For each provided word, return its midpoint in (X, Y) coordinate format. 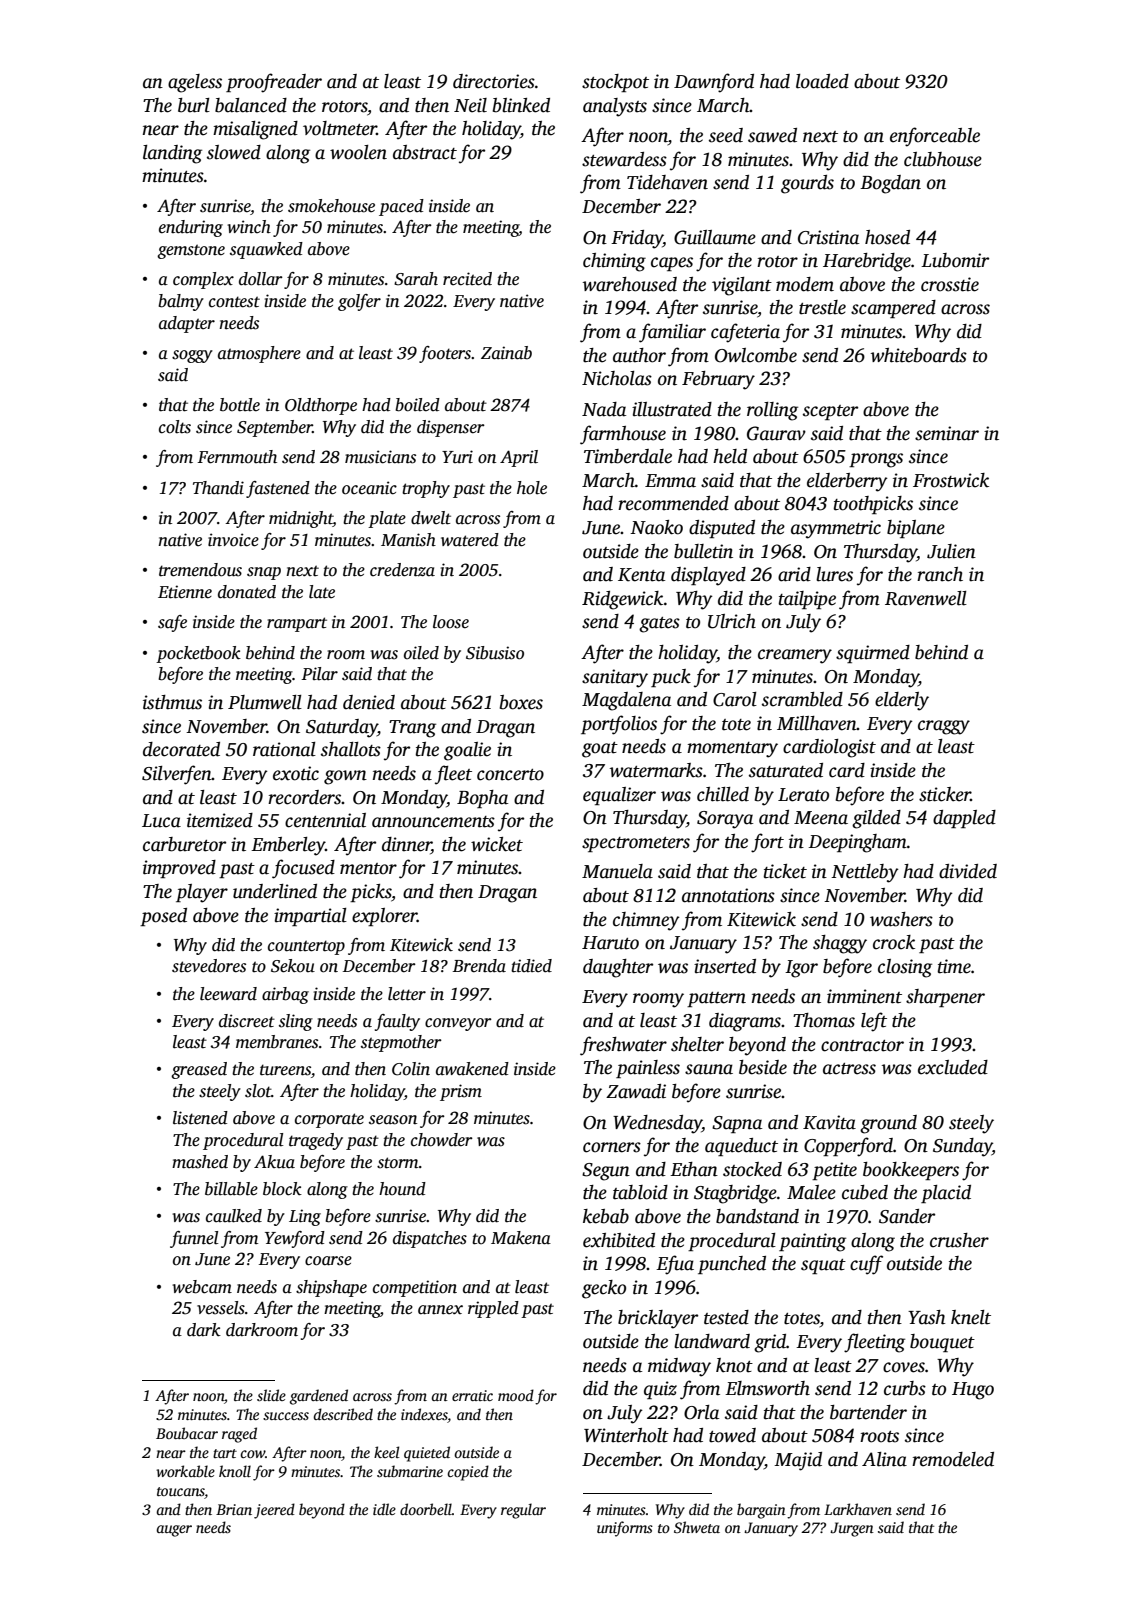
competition (415, 1288)
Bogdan (890, 184)
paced (401, 207)
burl (194, 105)
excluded (953, 1067)
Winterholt (626, 1435)
